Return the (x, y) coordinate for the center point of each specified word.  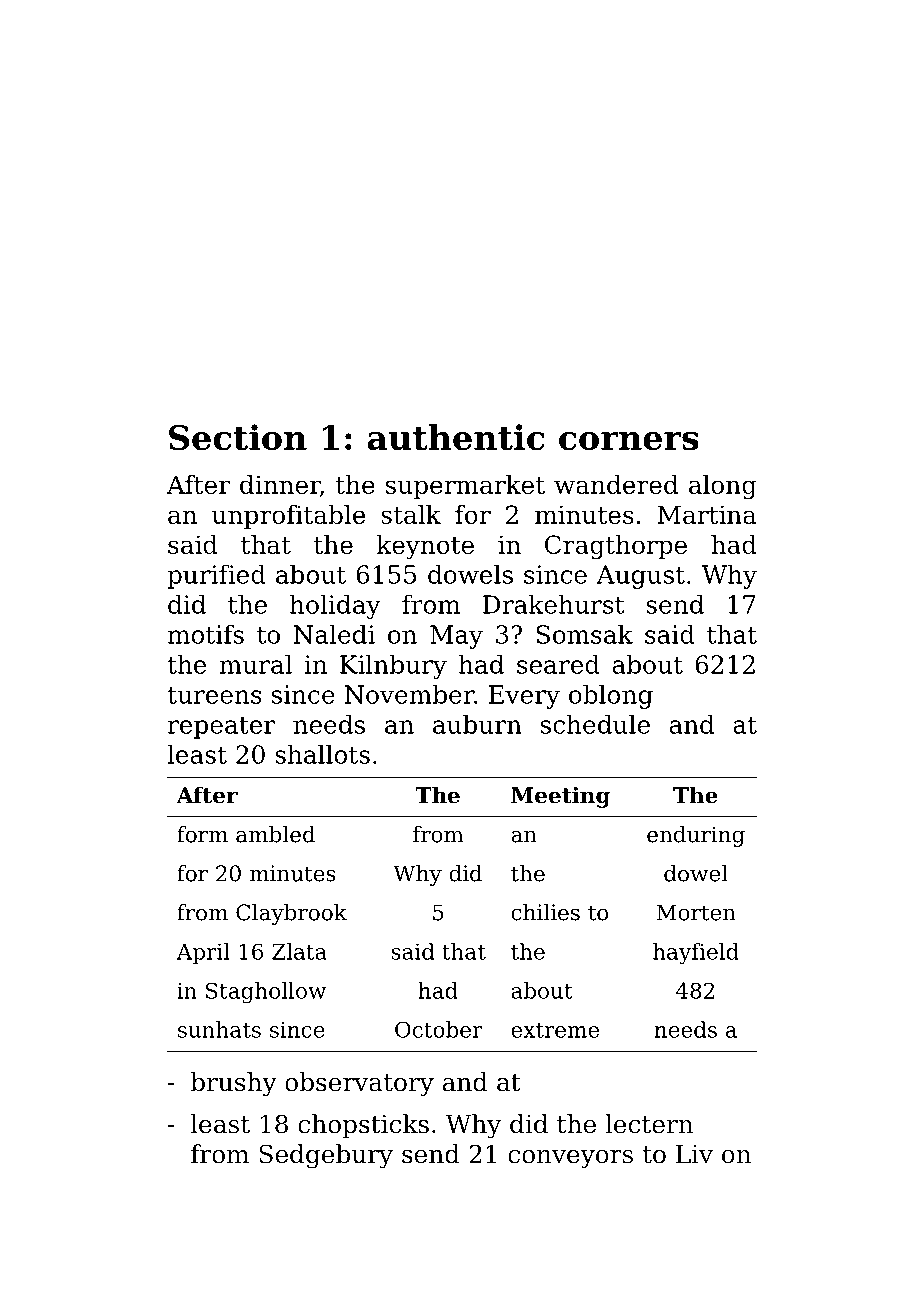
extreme (555, 1030)
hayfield (696, 953)
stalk (411, 514)
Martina (707, 514)
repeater (221, 727)
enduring (696, 836)
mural (255, 664)
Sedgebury (326, 1156)
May (456, 637)
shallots (322, 754)
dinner (280, 486)
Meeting (560, 797)
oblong (611, 697)
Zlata (299, 951)
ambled (275, 834)
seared (558, 664)
